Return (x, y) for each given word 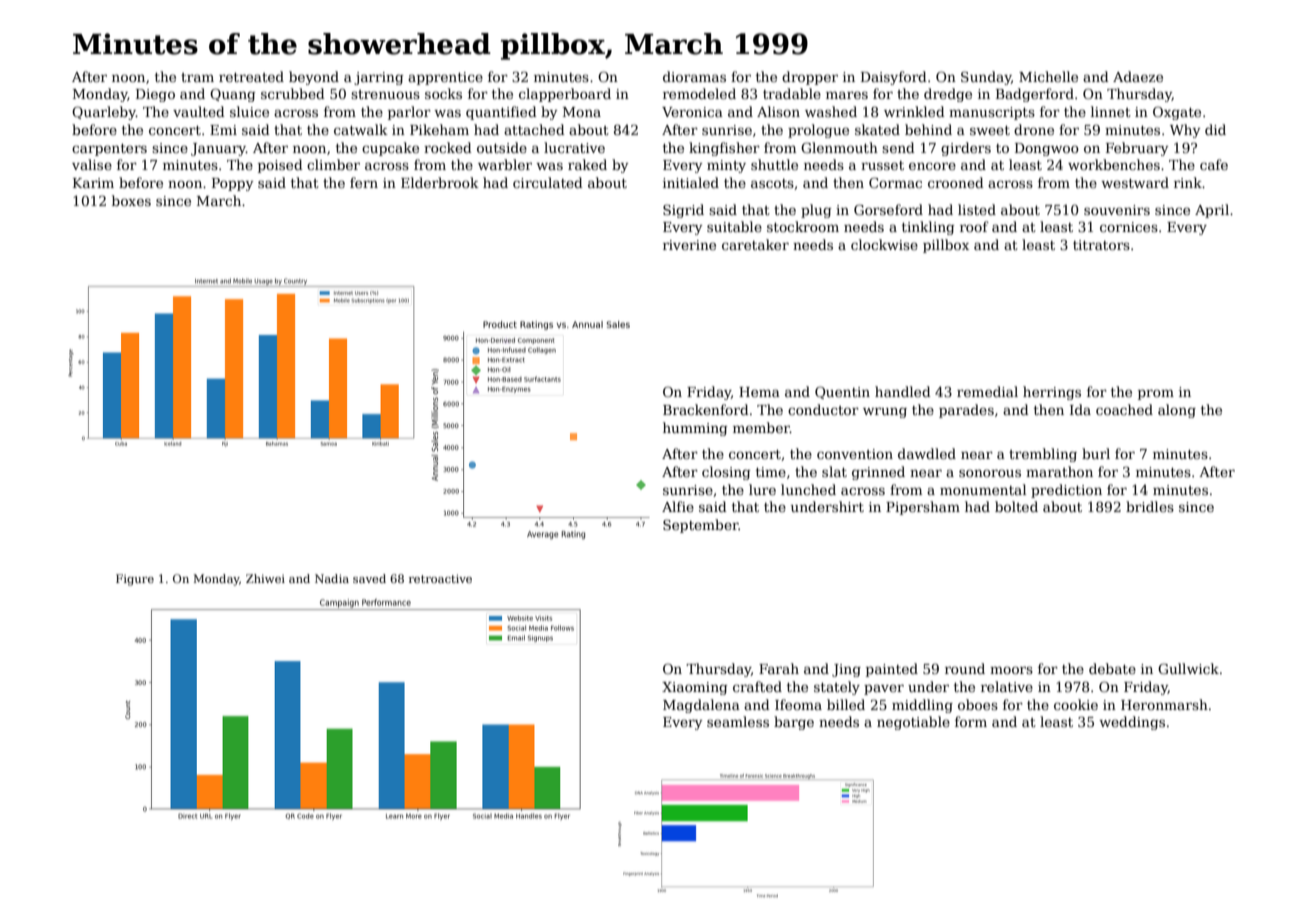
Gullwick (1188, 668)
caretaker (755, 244)
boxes (131, 200)
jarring (379, 78)
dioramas (694, 76)
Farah (779, 668)
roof (974, 226)
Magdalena (701, 706)
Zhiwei (265, 578)
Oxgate (1177, 113)
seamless (738, 721)
